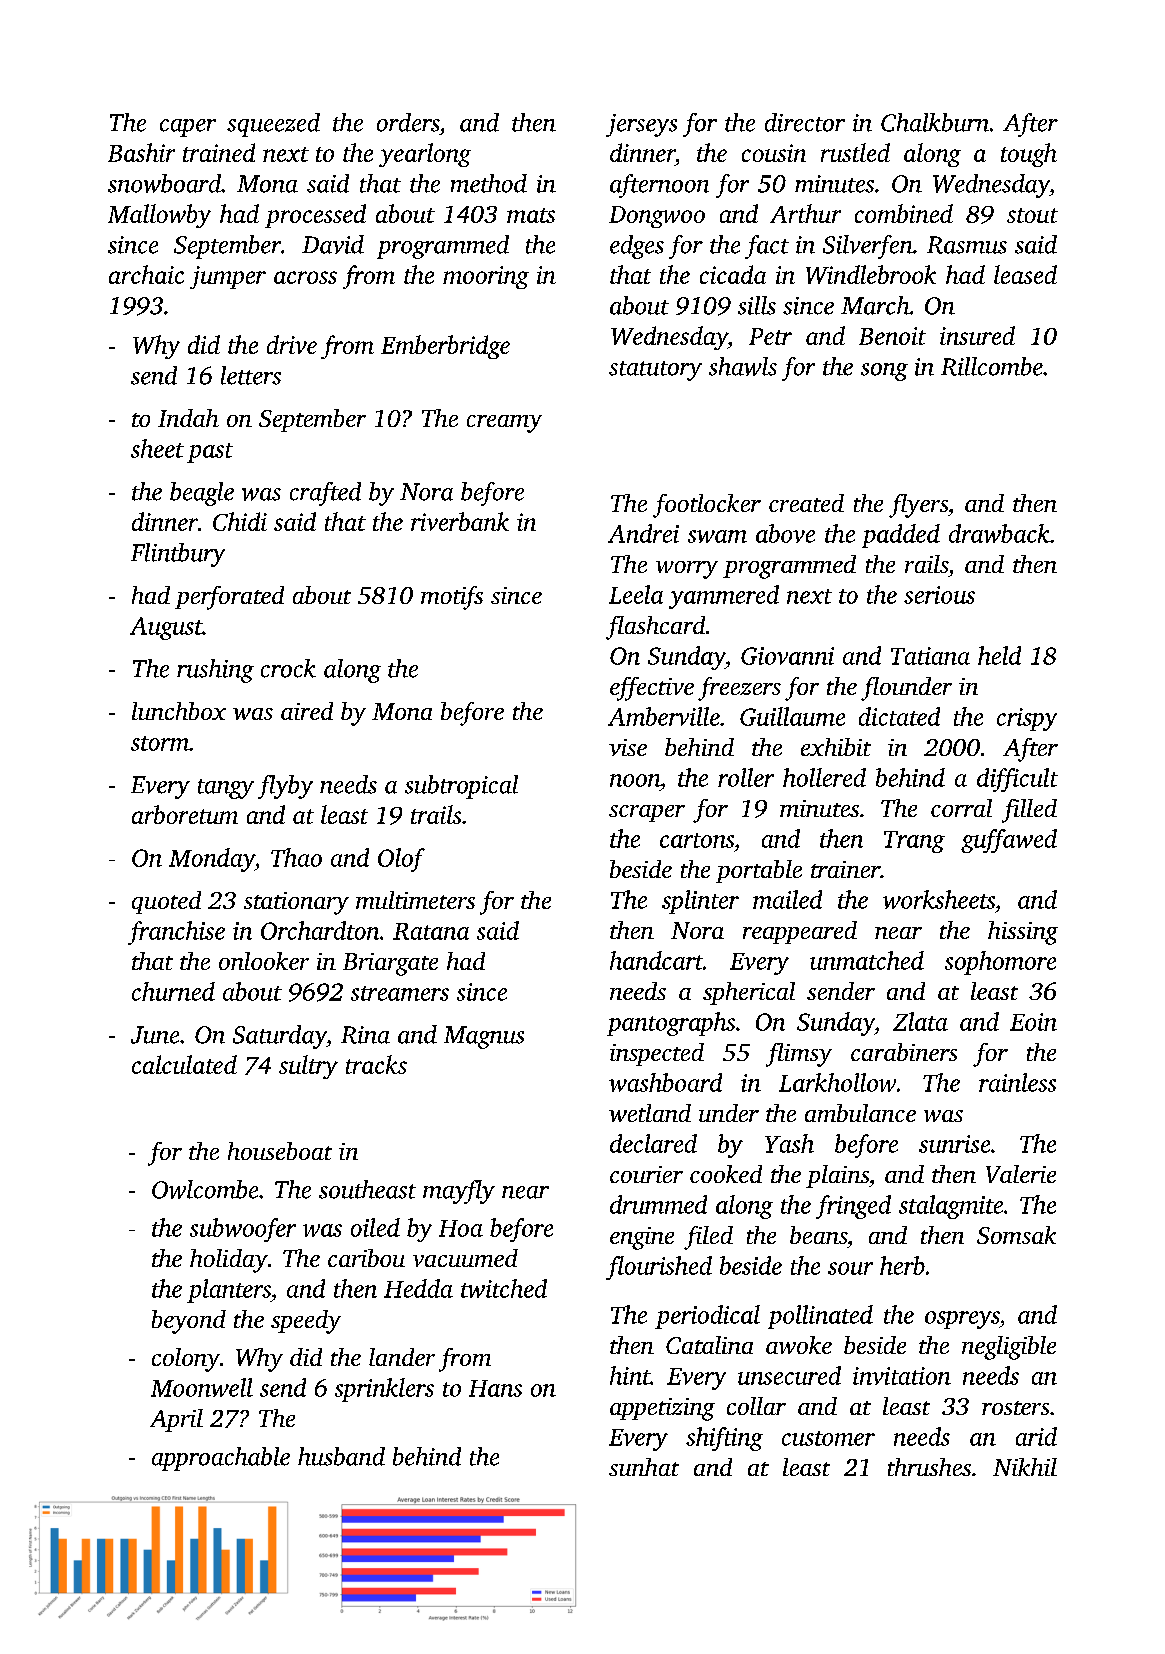 This page has height=1654, width=1165. I want to click on jumper, so click(228, 277).
